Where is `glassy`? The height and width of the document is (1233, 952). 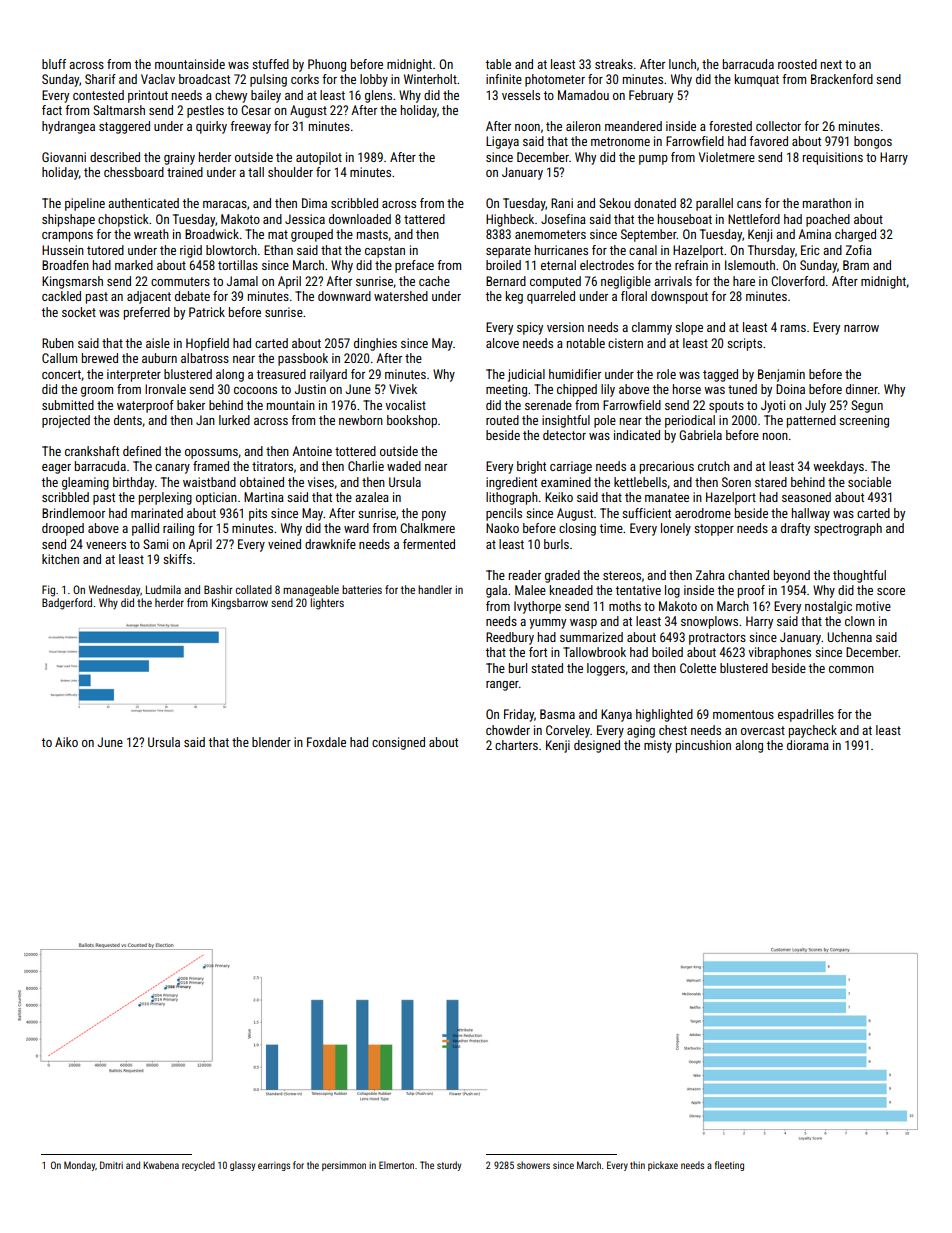 glassy is located at coordinates (242, 1166).
